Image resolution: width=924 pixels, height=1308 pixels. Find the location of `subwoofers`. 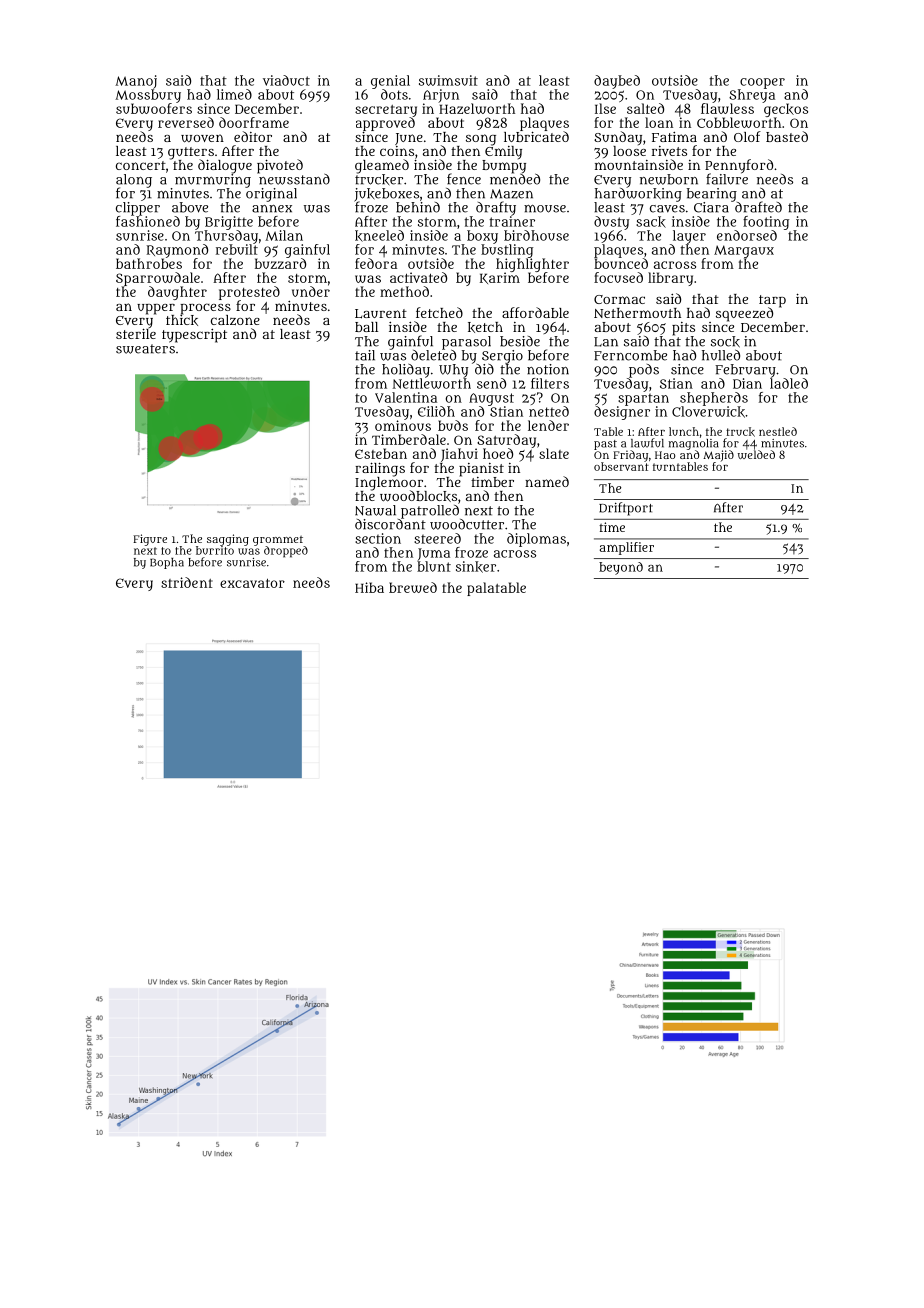

subwoofers is located at coordinates (154, 108).
